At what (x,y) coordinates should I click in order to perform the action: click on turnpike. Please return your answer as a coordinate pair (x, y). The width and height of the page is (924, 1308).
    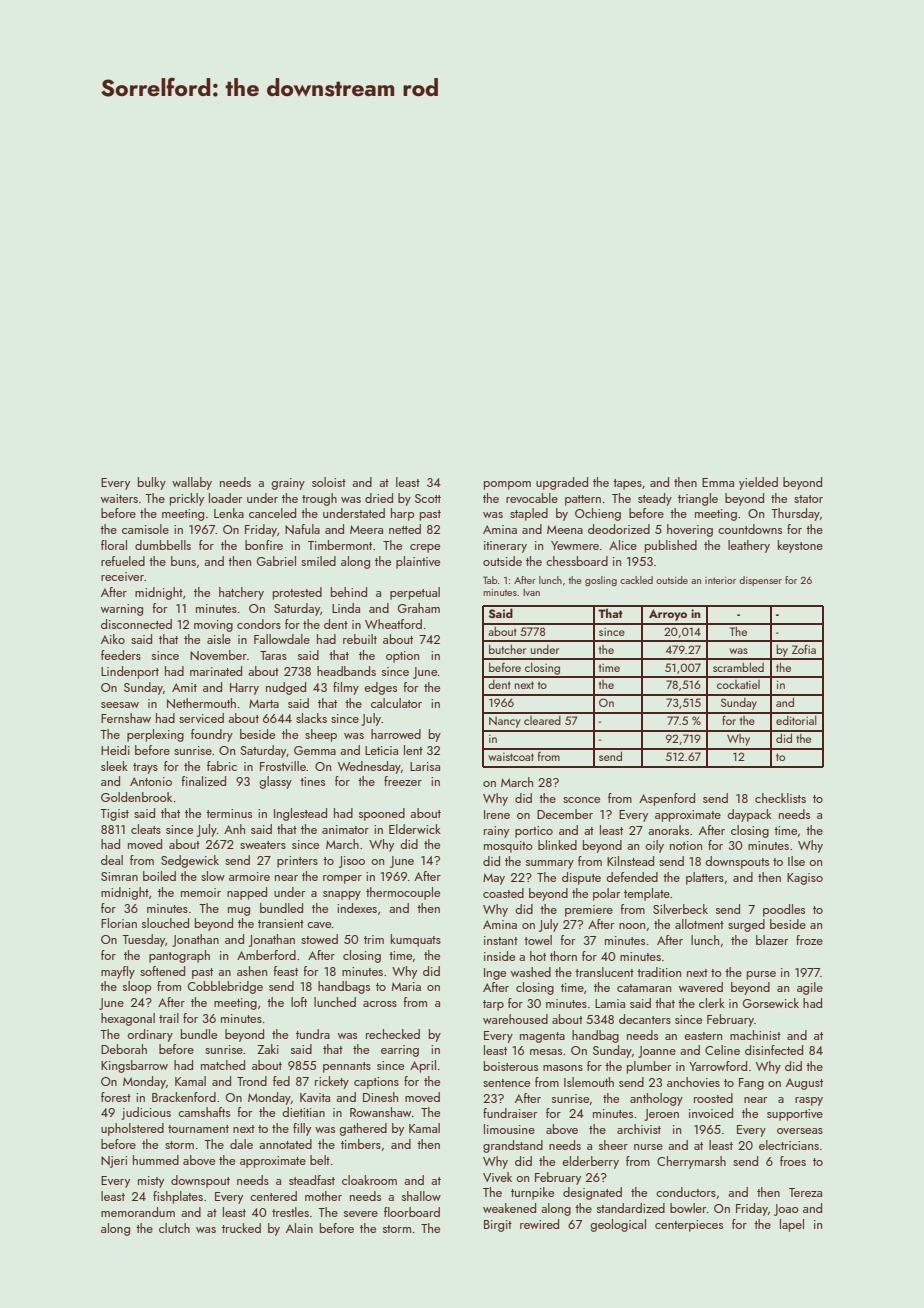
    Looking at the image, I should click on (532, 1193).
